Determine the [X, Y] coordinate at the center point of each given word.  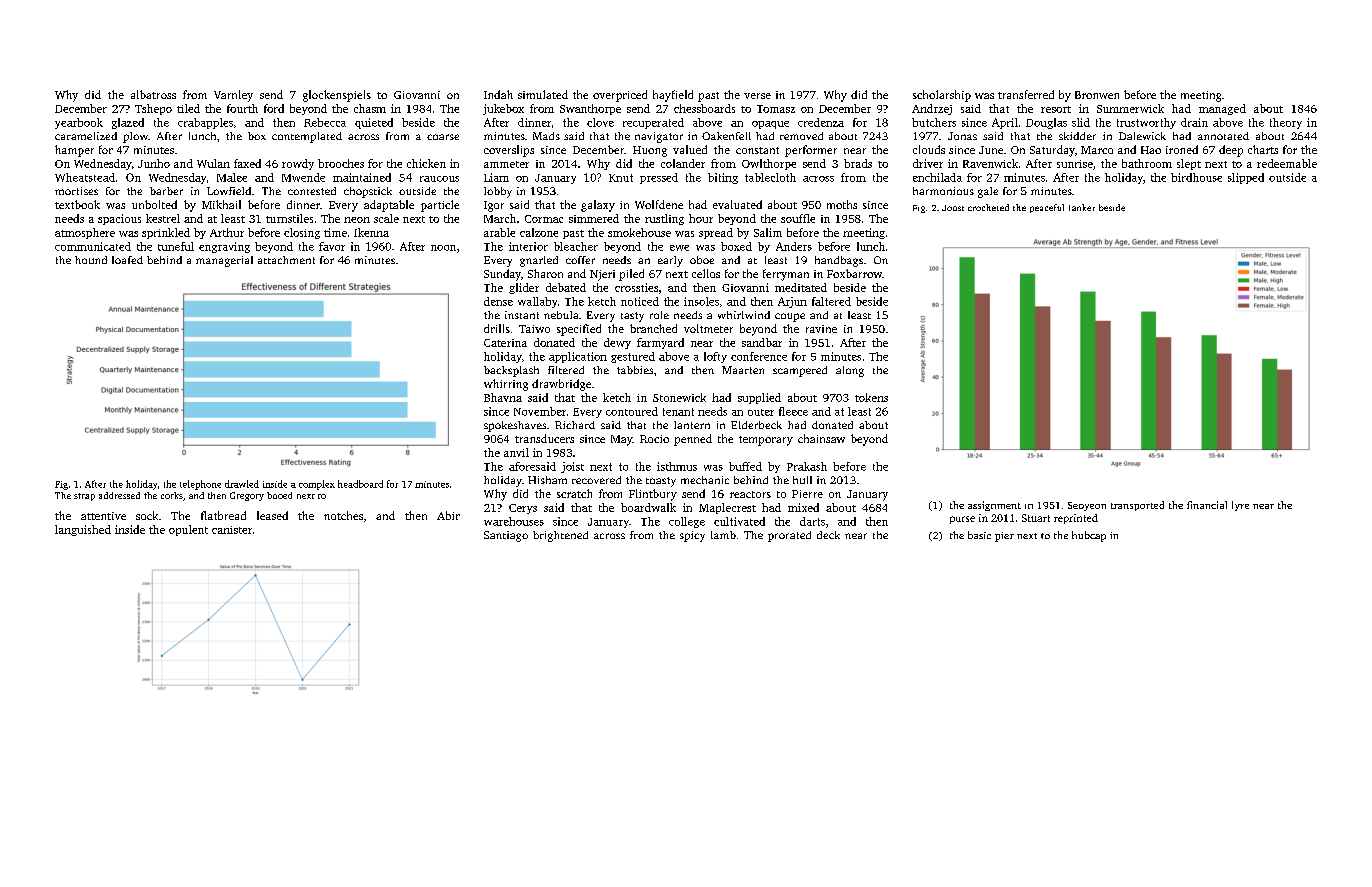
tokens [871, 397]
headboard [360, 484]
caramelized [86, 136]
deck [828, 535]
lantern [692, 425]
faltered [831, 301]
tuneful [176, 246]
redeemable [1287, 163]
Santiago [506, 536]
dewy [617, 343]
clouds [929, 149]
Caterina [505, 343]
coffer [580, 260]
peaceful [1047, 208]
